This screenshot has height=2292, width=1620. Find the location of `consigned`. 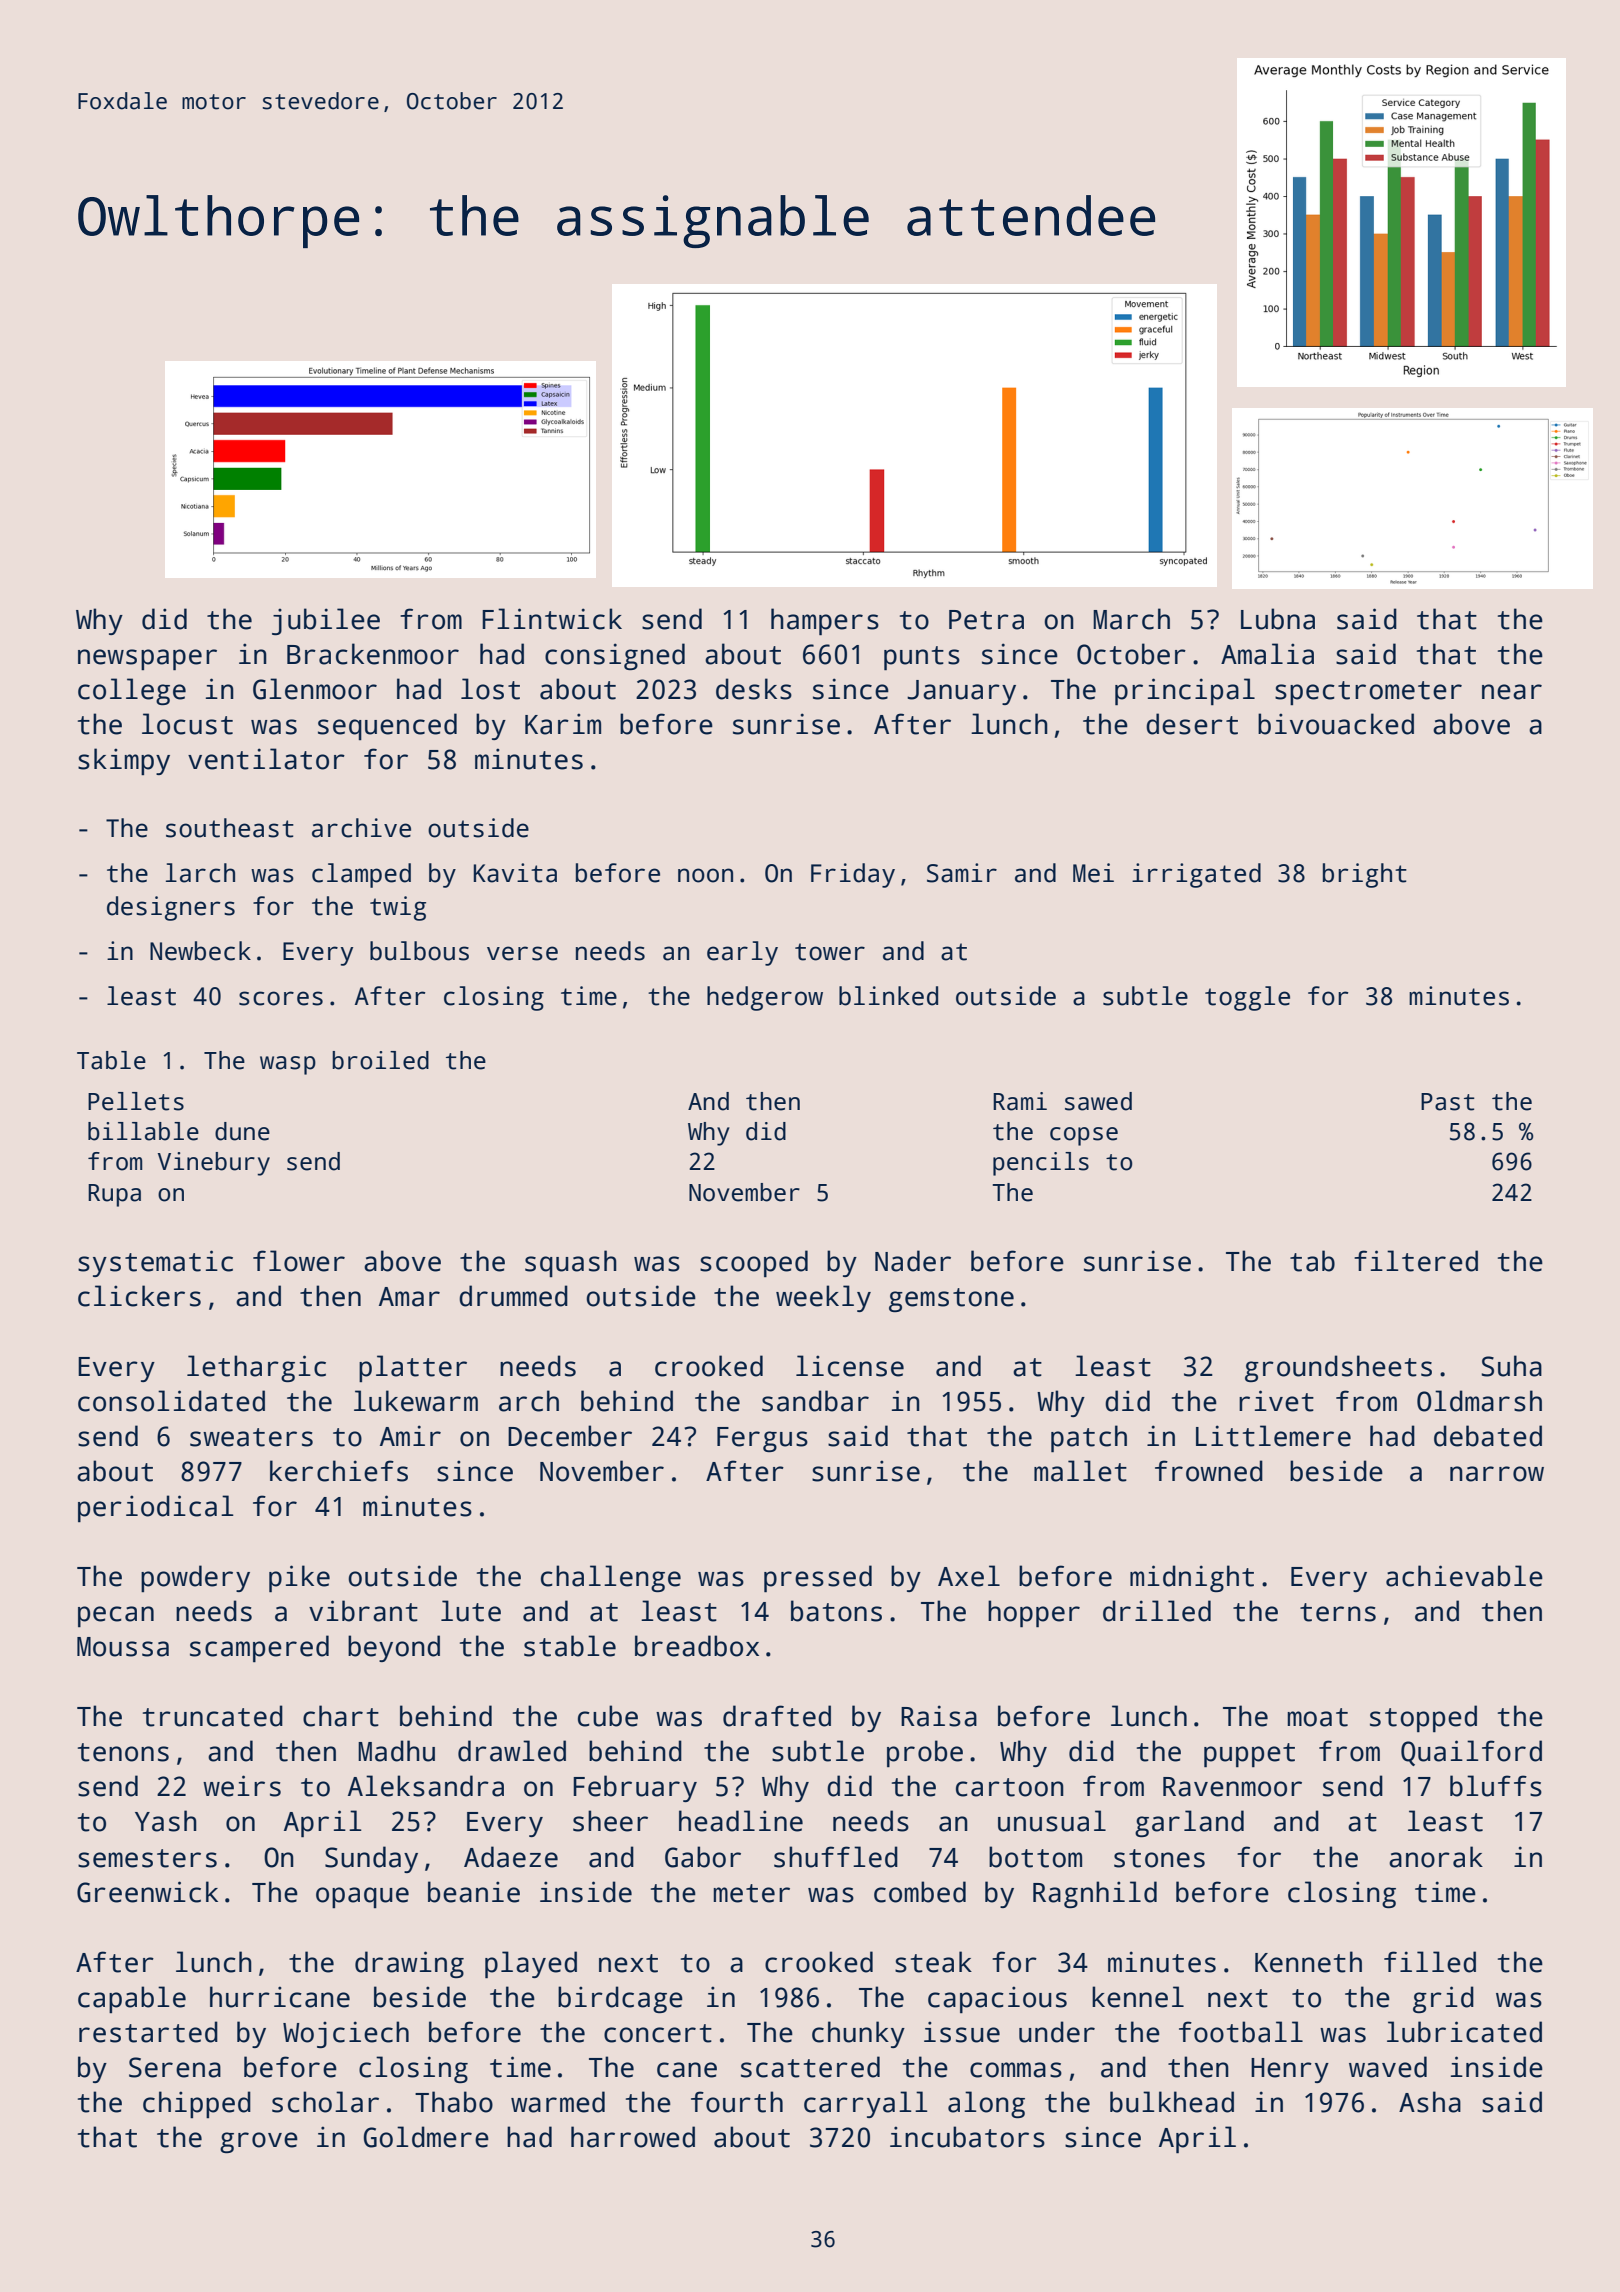

consigned is located at coordinates (615, 656).
